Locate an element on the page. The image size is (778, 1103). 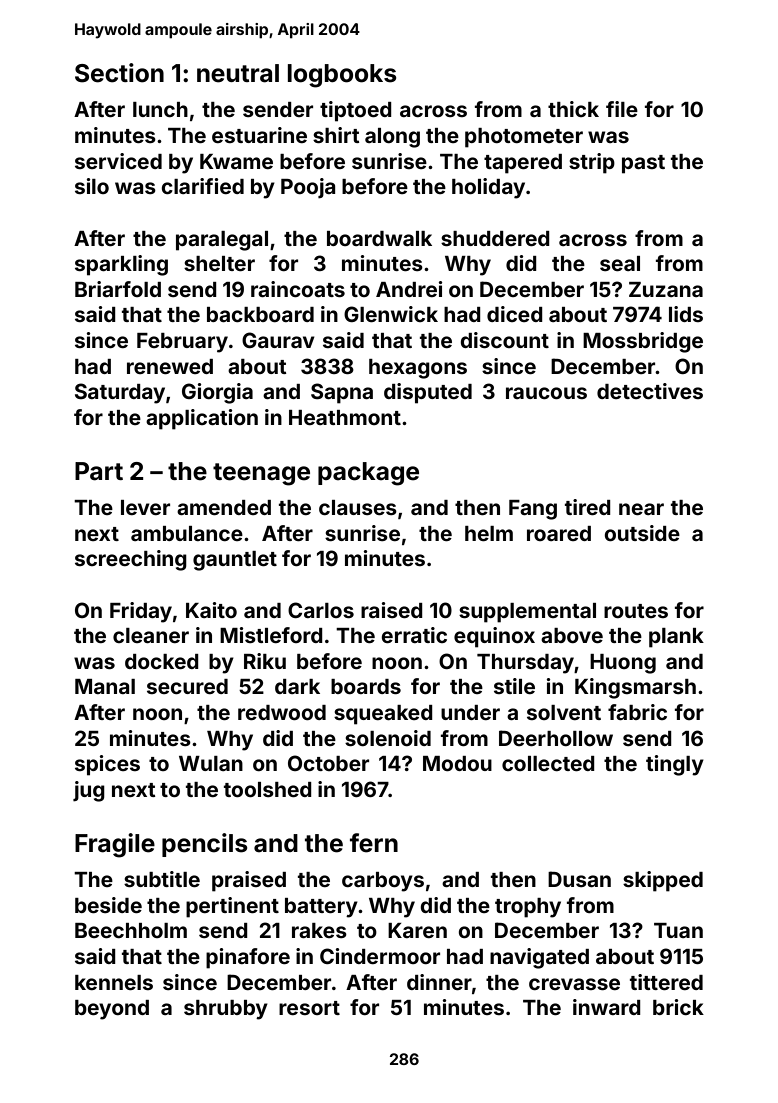
Cindermoor is located at coordinates (380, 956).
